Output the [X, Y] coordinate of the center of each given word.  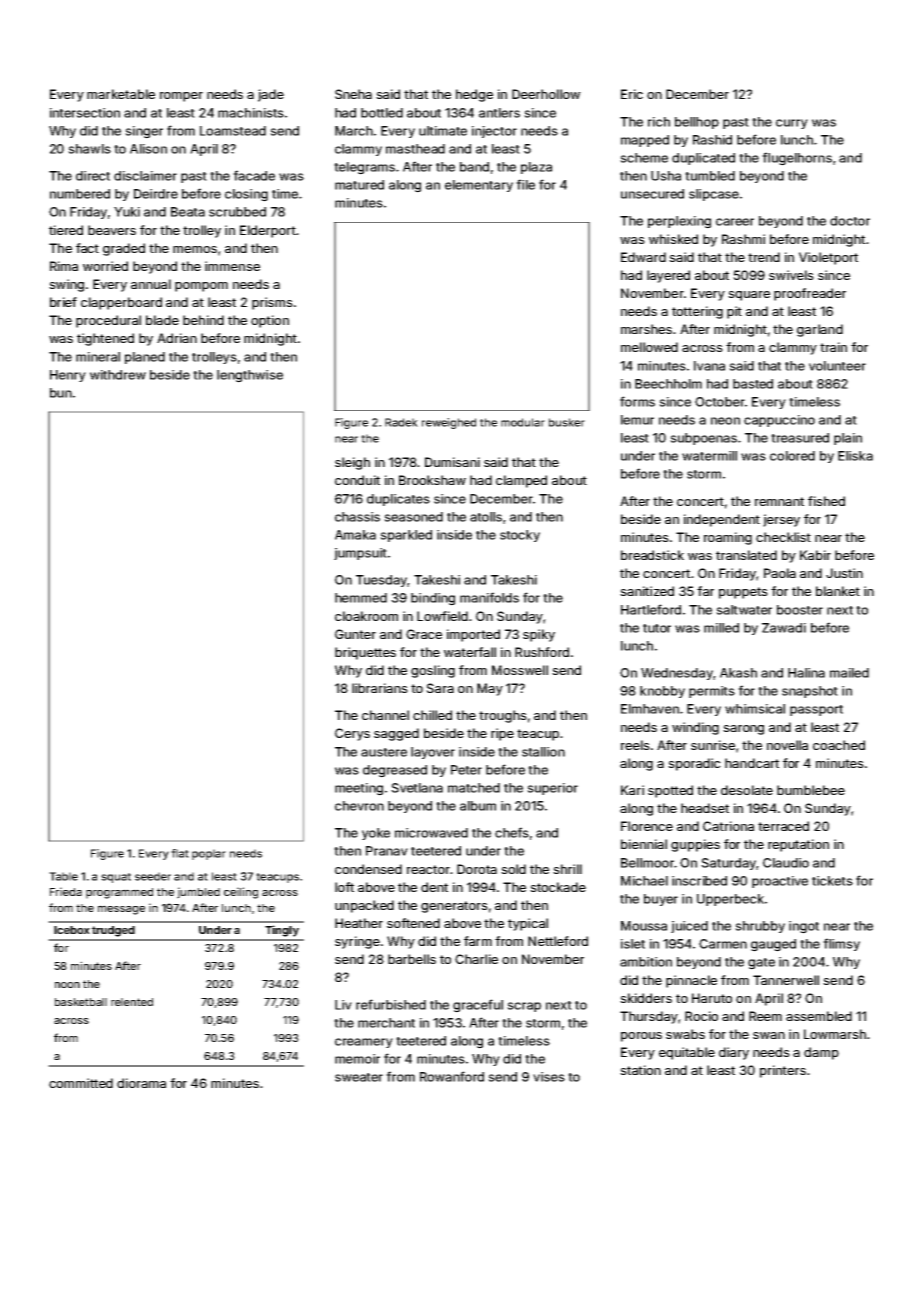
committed [81, 1083]
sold [513, 869]
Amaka [355, 535]
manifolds [489, 597]
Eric [632, 94]
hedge [474, 95]
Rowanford [452, 1076]
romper [181, 97]
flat [180, 853]
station [640, 1070]
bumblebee [811, 790]
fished [826, 501]
